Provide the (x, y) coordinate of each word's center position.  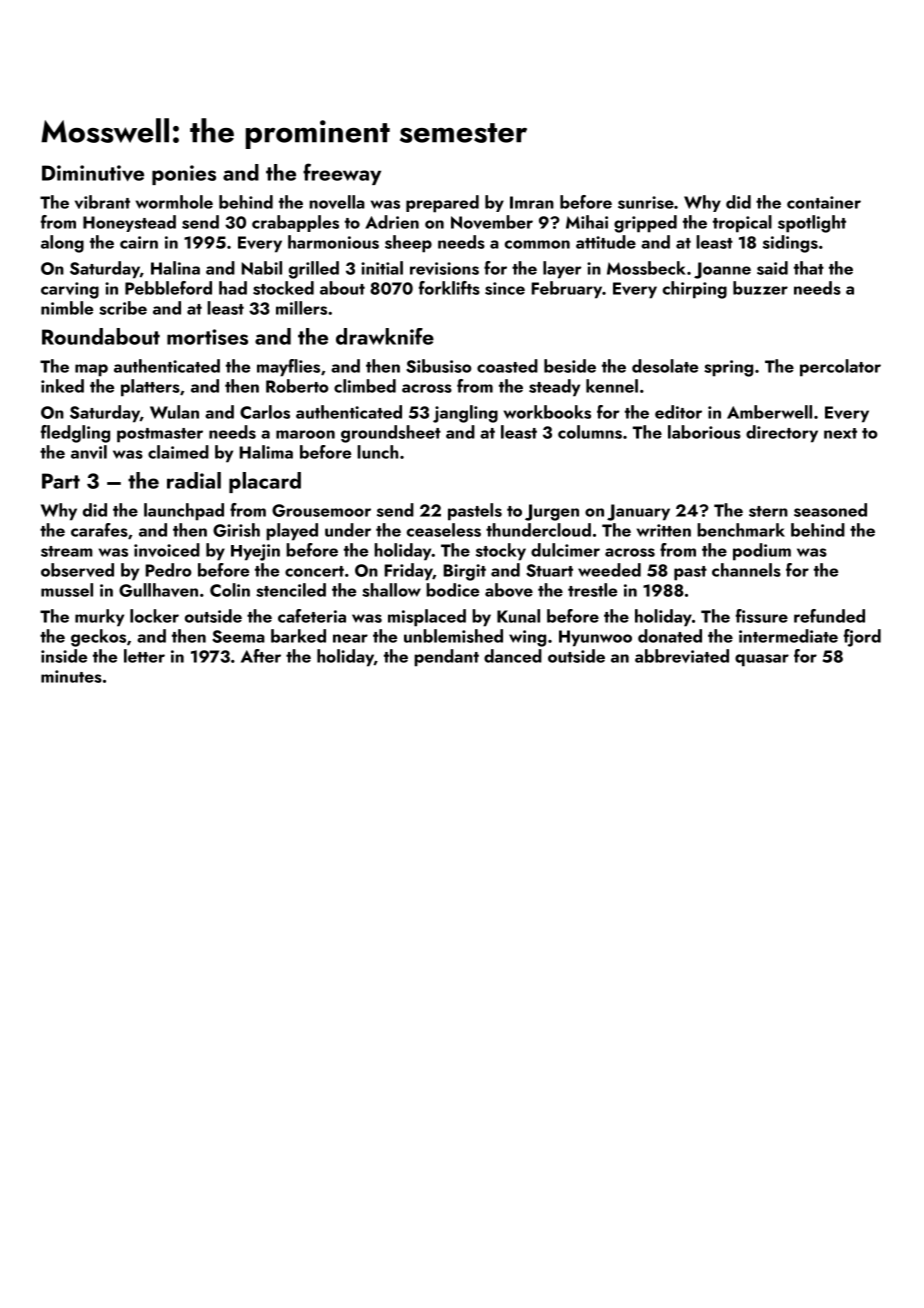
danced (513, 656)
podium (762, 552)
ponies (184, 175)
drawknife (385, 336)
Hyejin (255, 552)
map (91, 370)
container (824, 202)
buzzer (760, 288)
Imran (532, 202)
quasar (762, 660)
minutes (71, 676)
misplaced (427, 618)
